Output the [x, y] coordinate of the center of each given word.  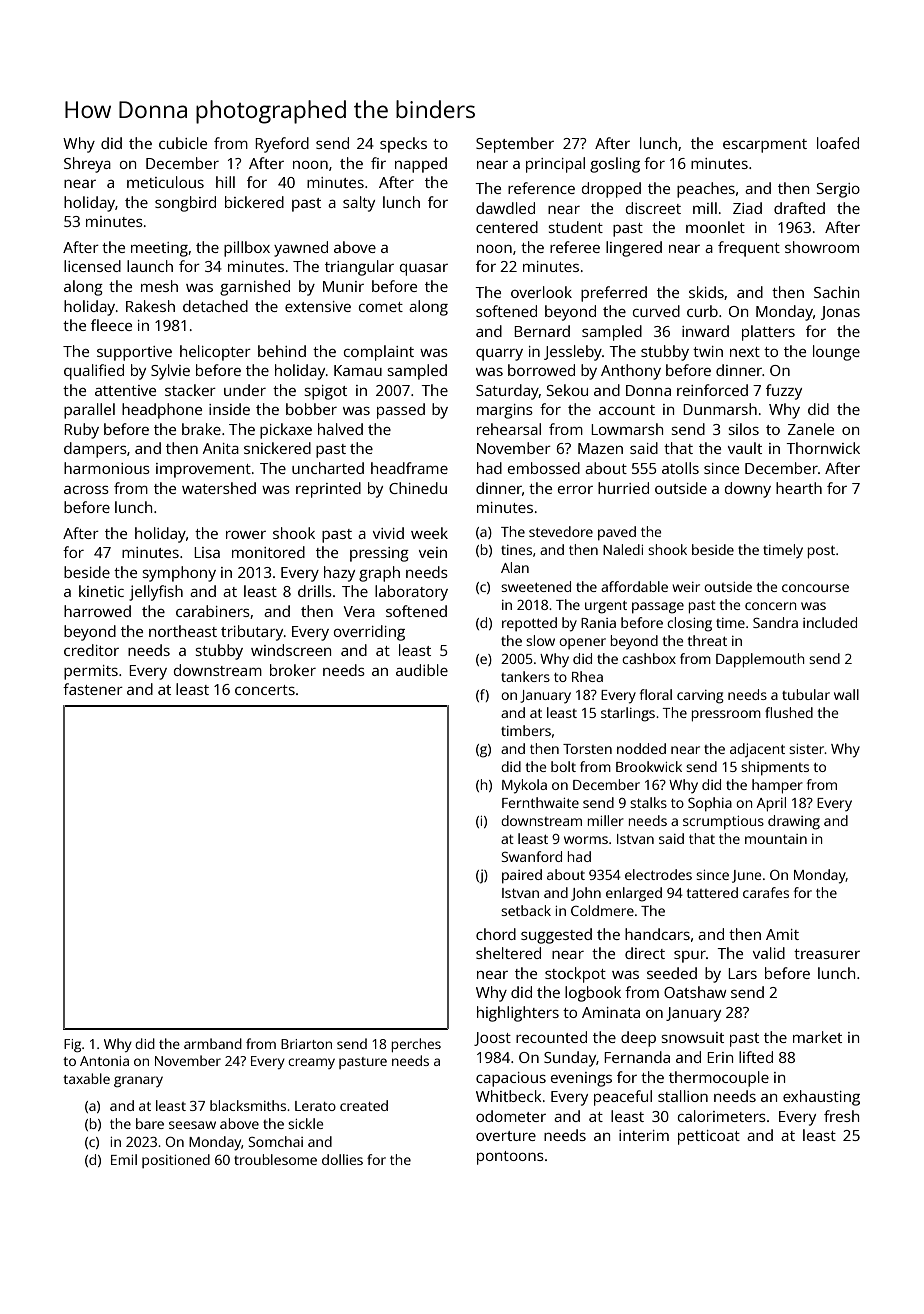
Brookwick [649, 766]
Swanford [531, 856]
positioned [176, 1161]
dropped [611, 190]
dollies [342, 1159]
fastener [93, 689]
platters [768, 333]
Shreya [87, 165]
